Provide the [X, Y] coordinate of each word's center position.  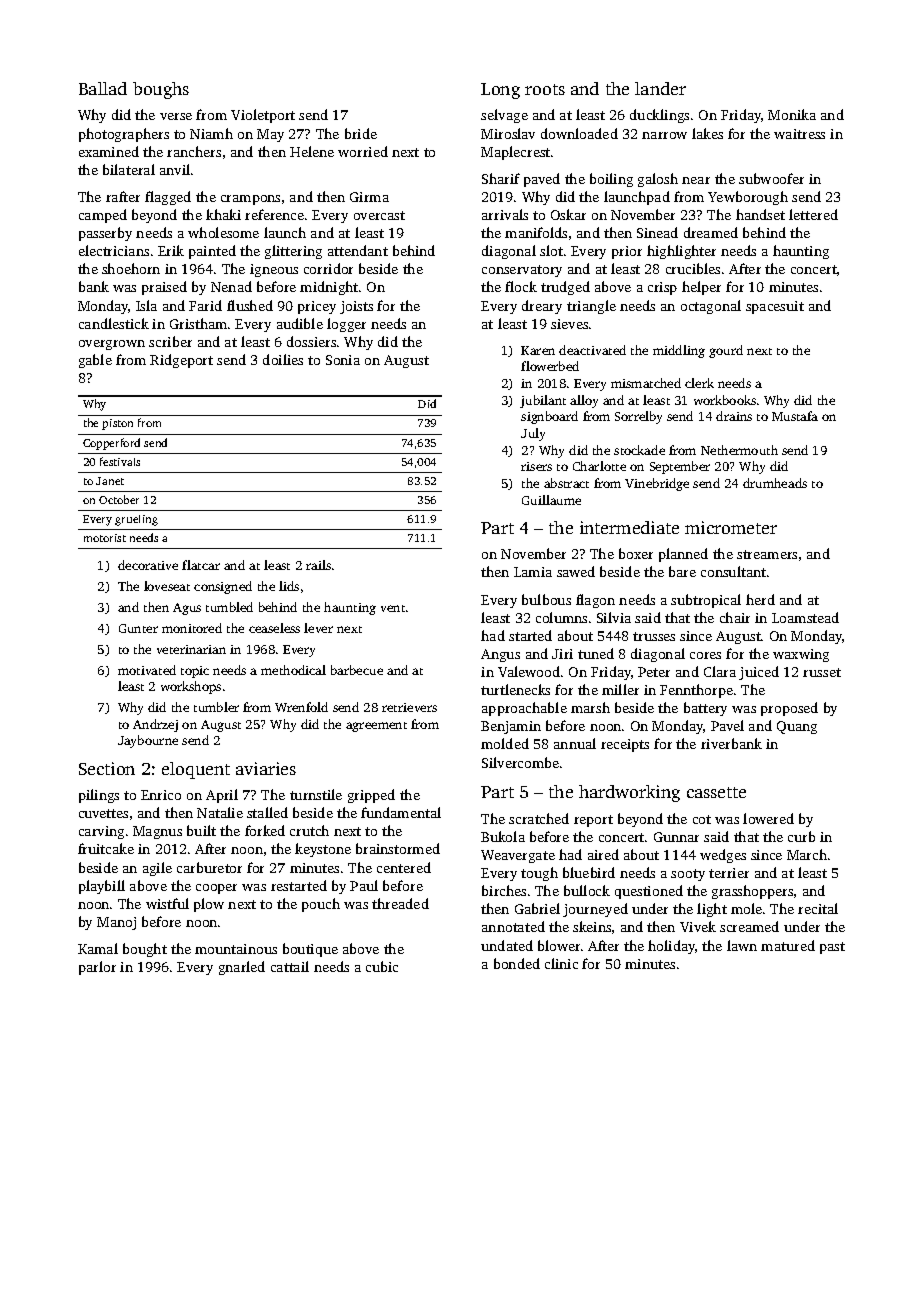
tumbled [229, 607]
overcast [379, 215]
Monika [792, 114]
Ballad [103, 88]
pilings [99, 796]
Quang [797, 727]
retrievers [409, 707]
